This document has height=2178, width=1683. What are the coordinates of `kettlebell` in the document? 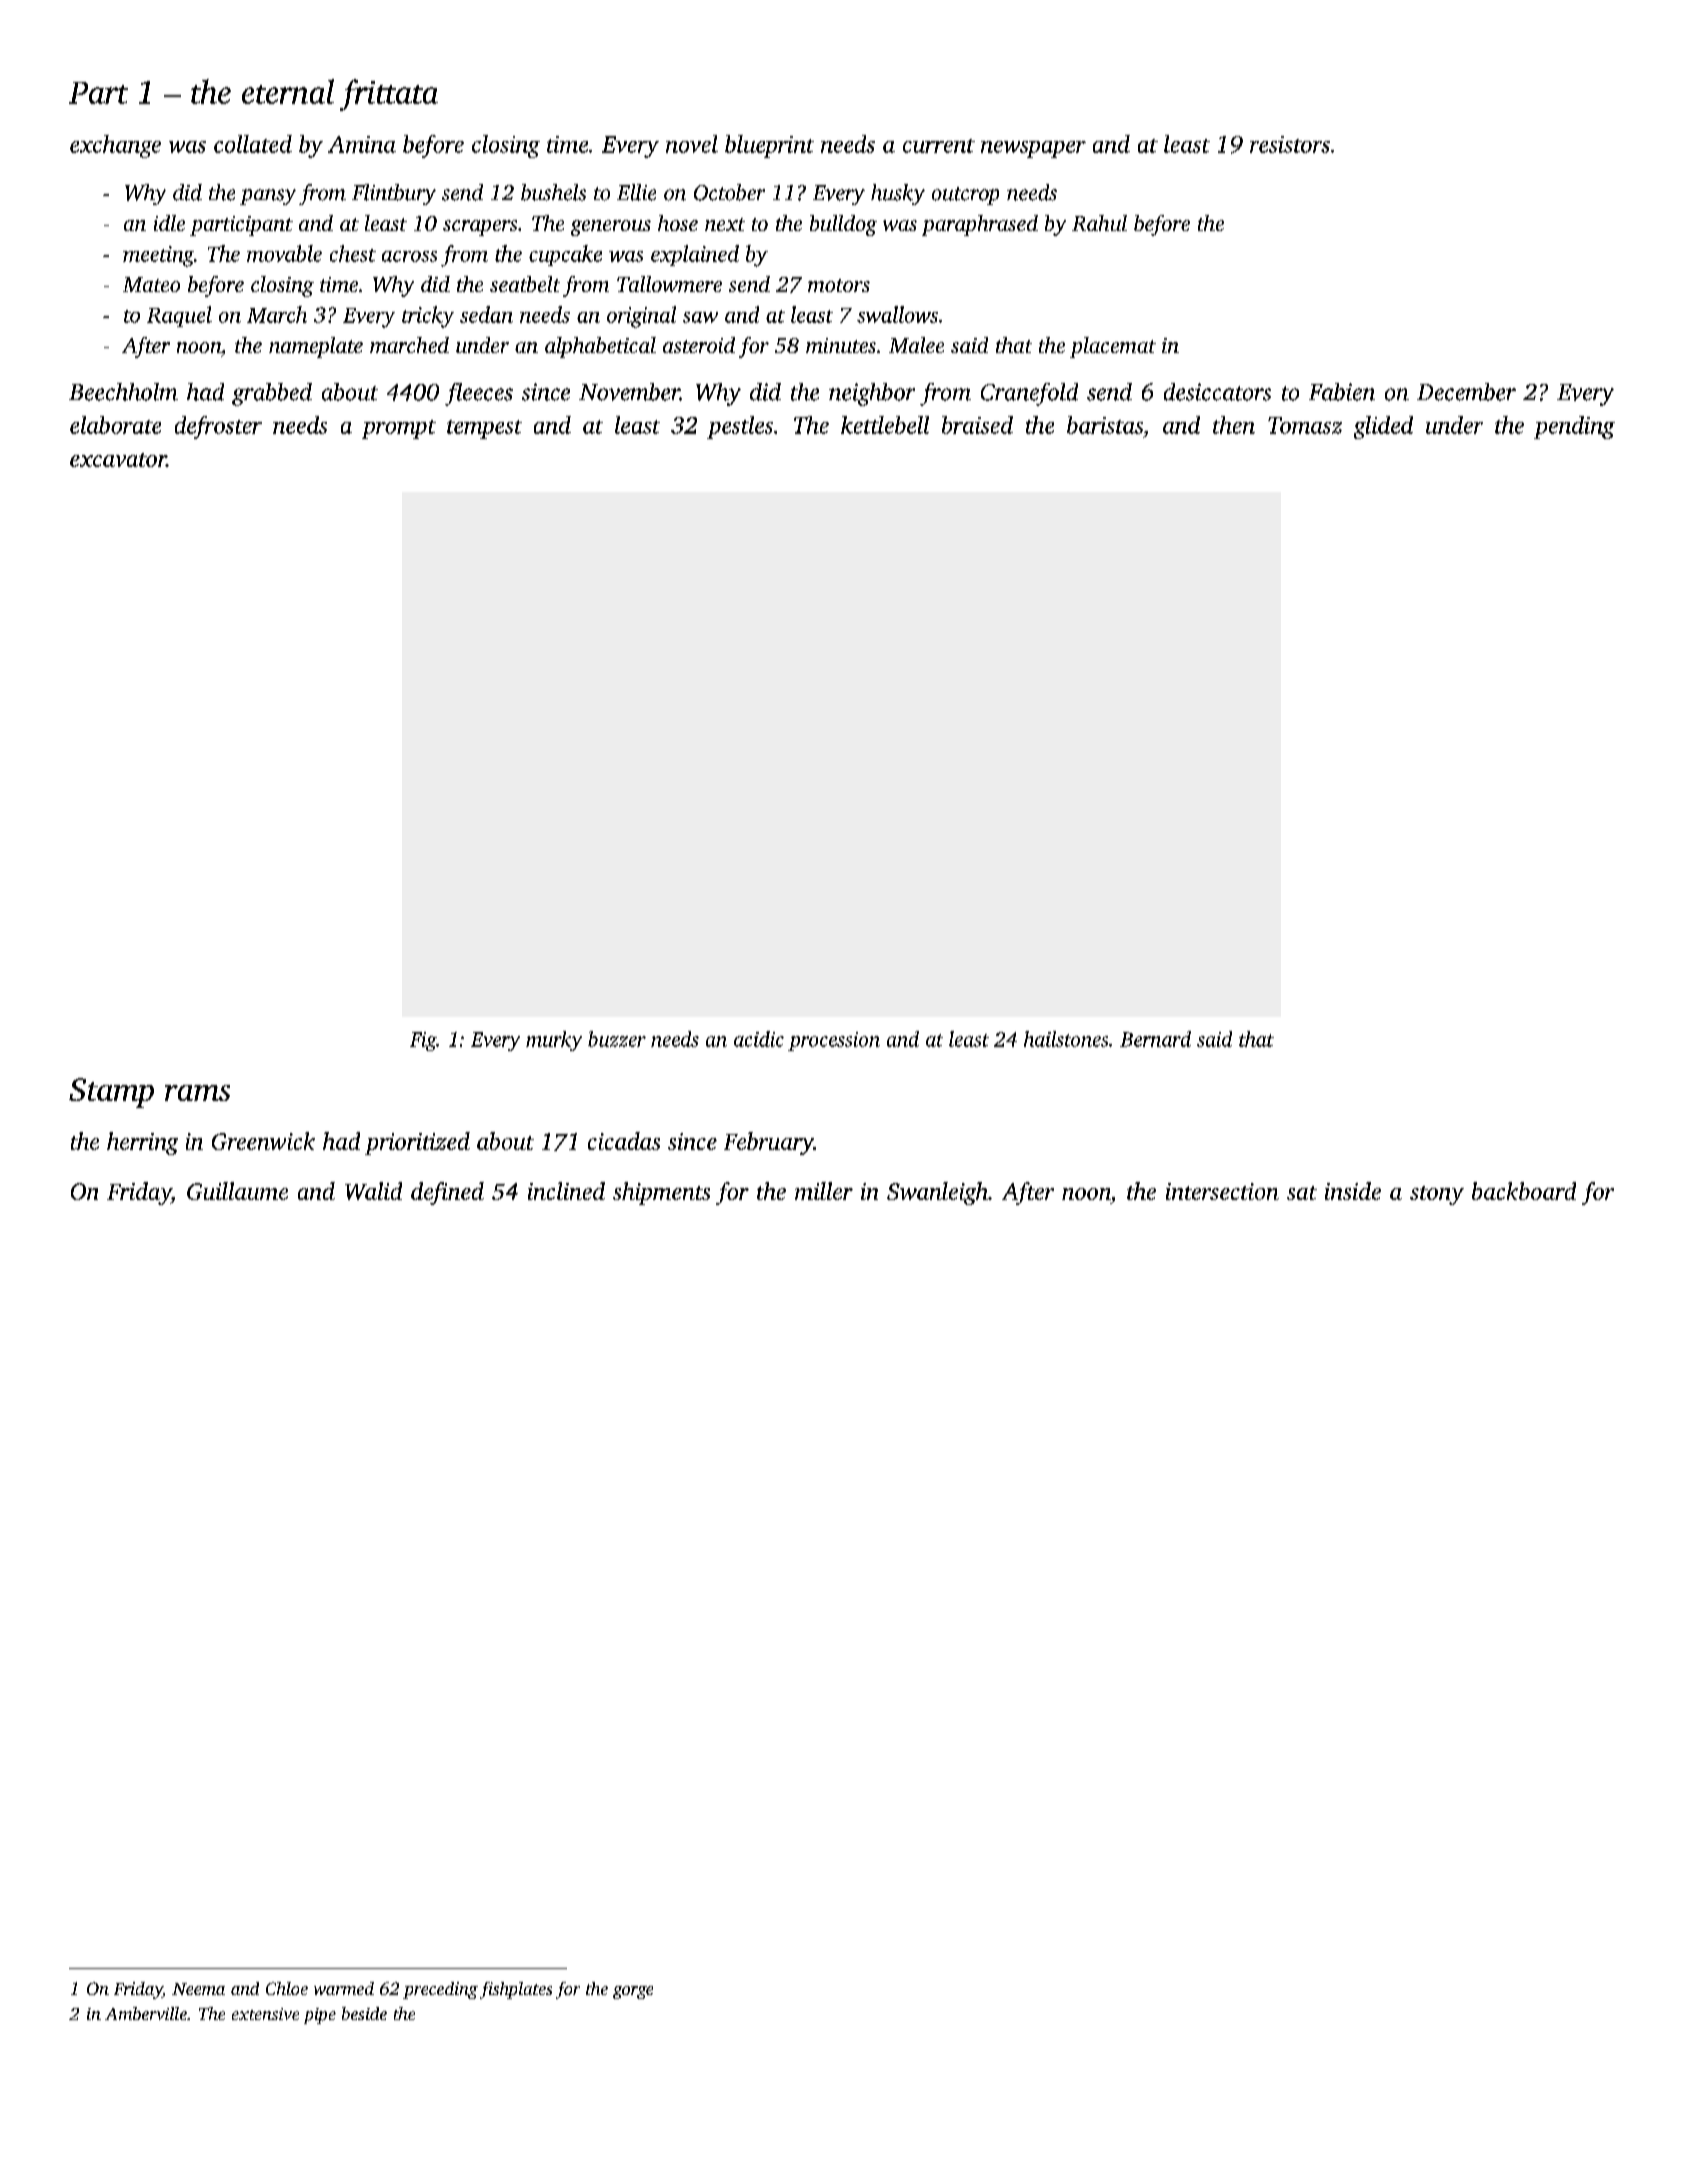 It's located at (885, 425).
